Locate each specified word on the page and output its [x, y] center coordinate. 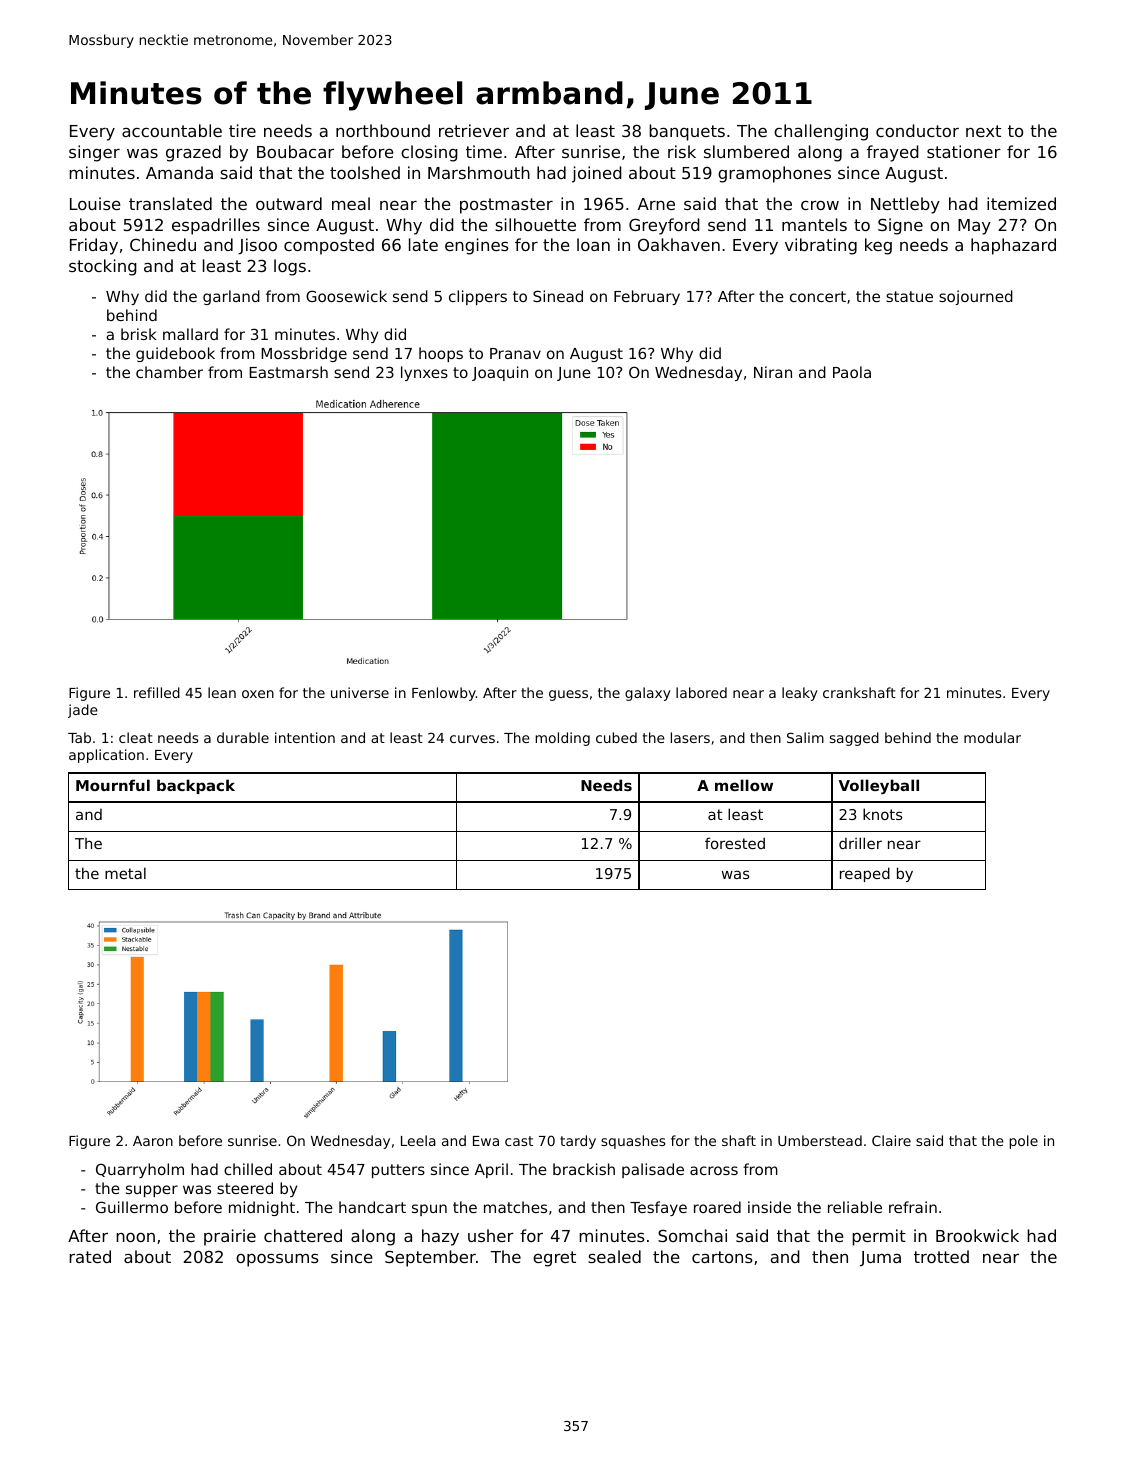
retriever [474, 130]
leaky [800, 694]
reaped [865, 874]
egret [554, 1259]
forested [735, 843]
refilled [157, 692]
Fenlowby [444, 694]
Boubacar [295, 151]
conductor [917, 130]
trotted [941, 1256]
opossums [277, 1260]
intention [305, 737]
